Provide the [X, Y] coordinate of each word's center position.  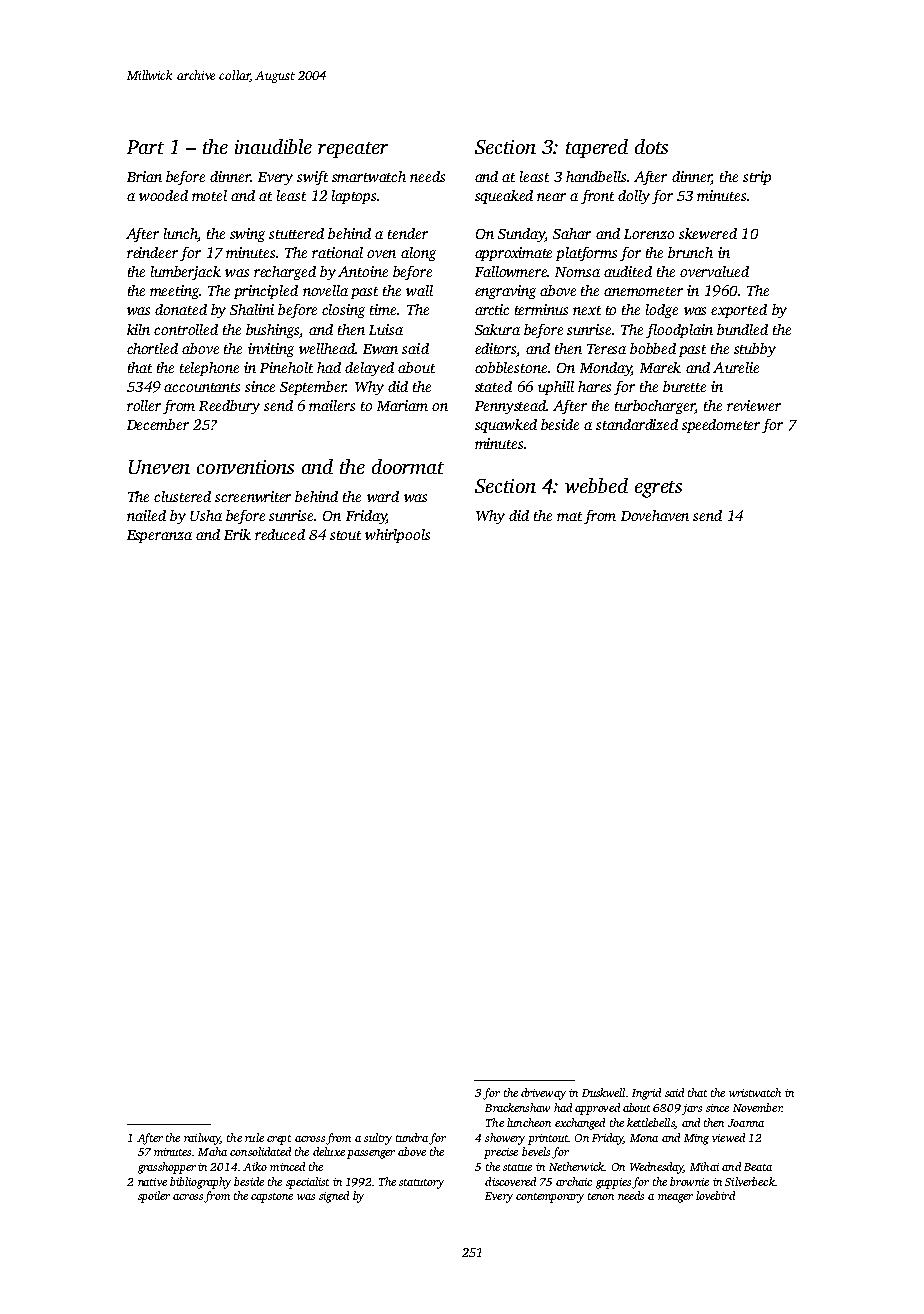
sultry [378, 1139]
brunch [690, 252]
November [757, 1107]
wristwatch [755, 1092]
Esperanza [159, 536]
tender [408, 233]
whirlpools [397, 536]
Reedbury [229, 407]
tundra [412, 1137]
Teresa [606, 349]
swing [247, 235]
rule [254, 1137]
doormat [408, 466]
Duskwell [603, 1092]
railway [202, 1139]
